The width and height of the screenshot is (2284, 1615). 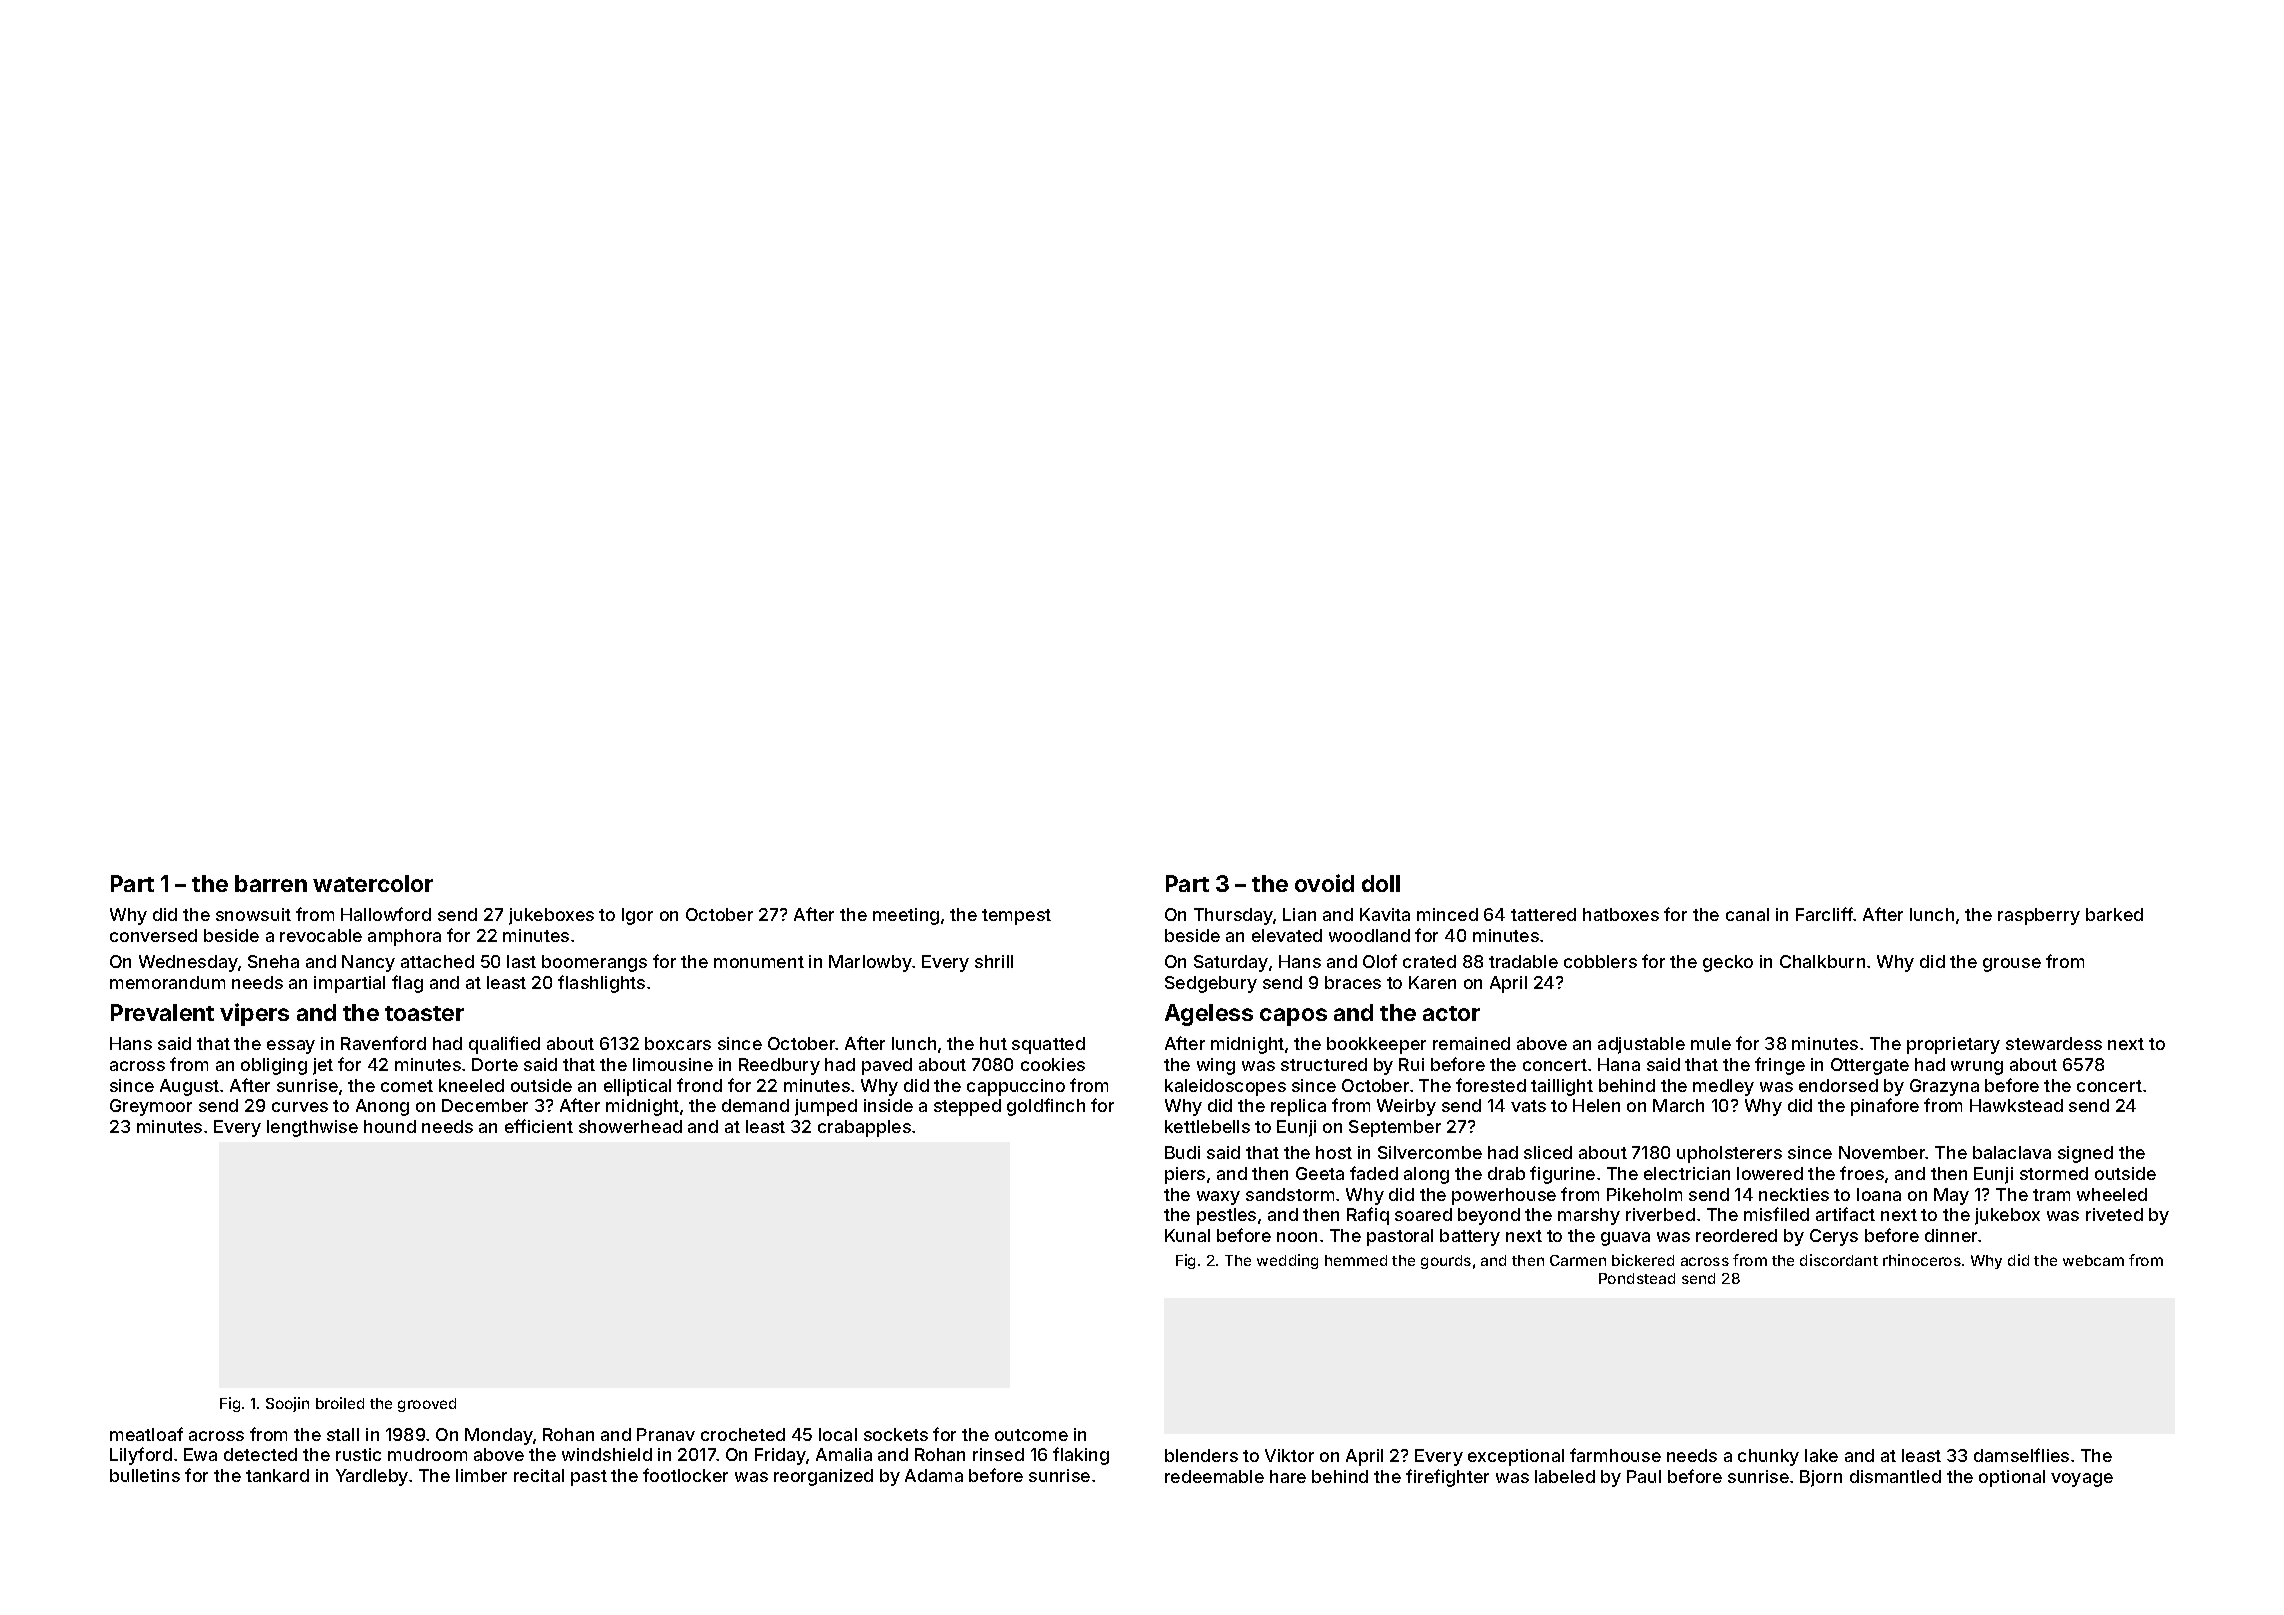 I want to click on Silvercombe, so click(x=1430, y=1152).
